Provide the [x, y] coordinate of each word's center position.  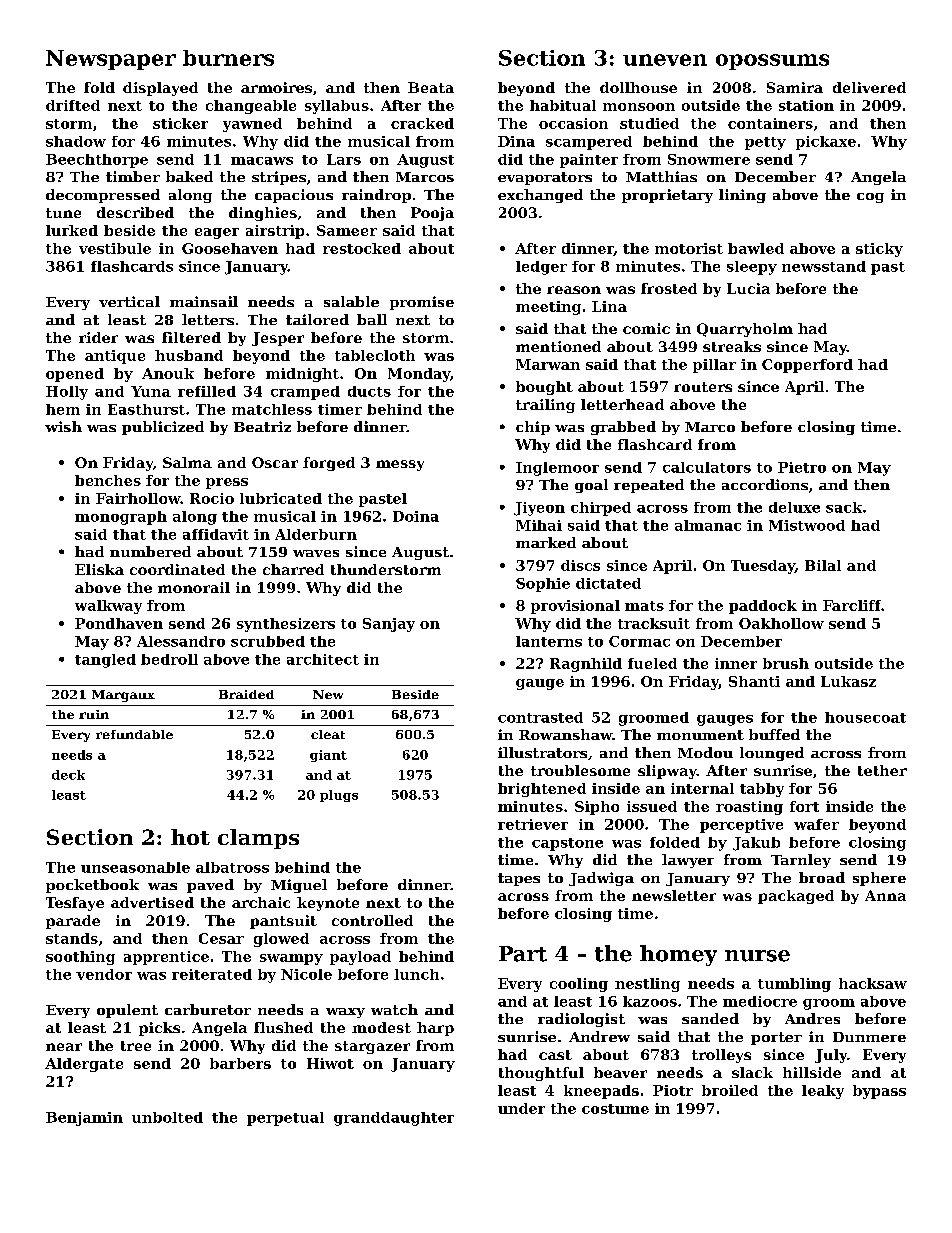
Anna [885, 895]
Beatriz [262, 426]
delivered [869, 87]
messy [400, 465]
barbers [240, 1063]
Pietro [802, 467]
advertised [152, 902]
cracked [422, 123]
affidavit [216, 534]
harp [435, 1029]
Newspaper [111, 60]
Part [523, 954]
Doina [416, 516]
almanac [708, 525]
